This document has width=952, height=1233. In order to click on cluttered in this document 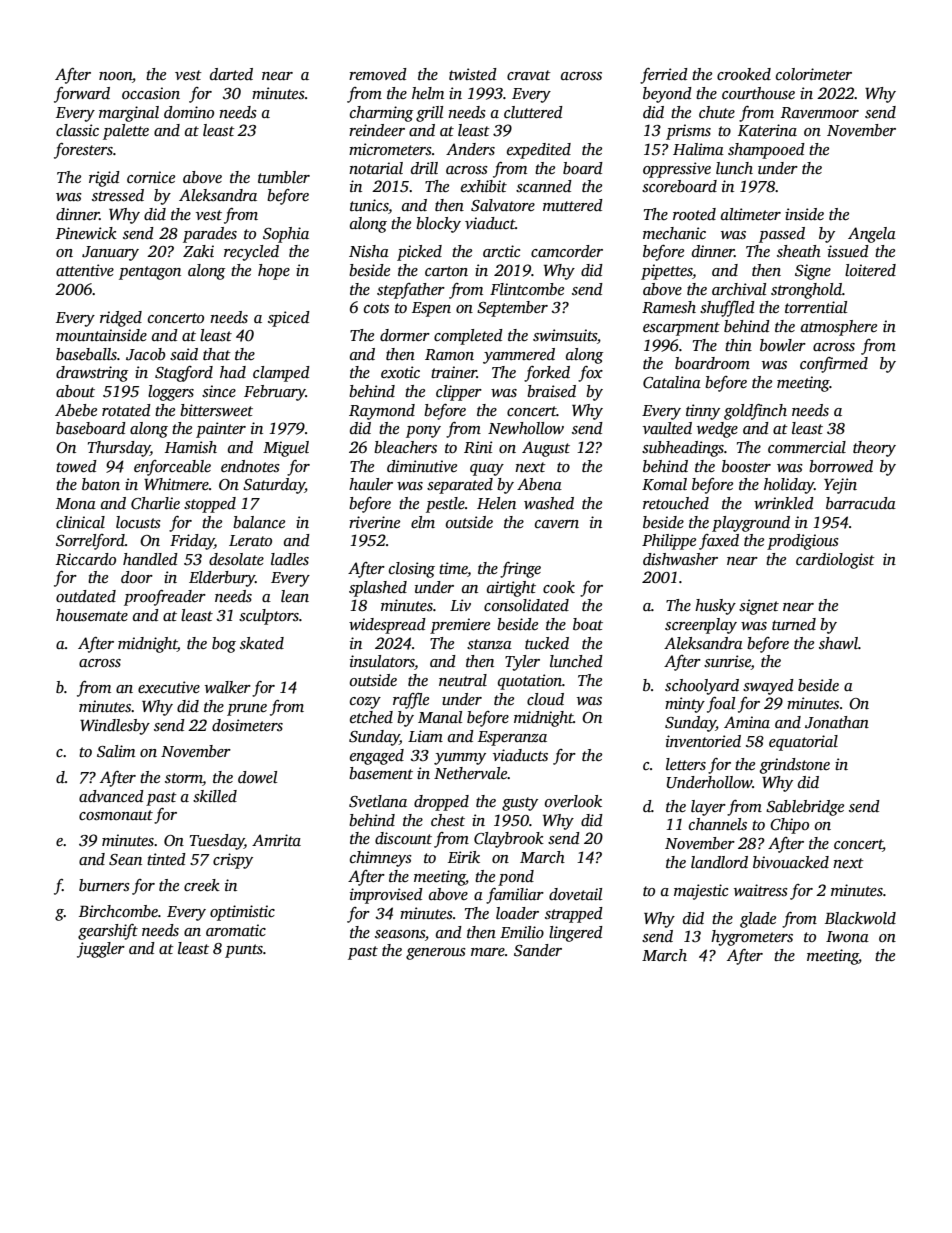, I will do `click(533, 112)`.
